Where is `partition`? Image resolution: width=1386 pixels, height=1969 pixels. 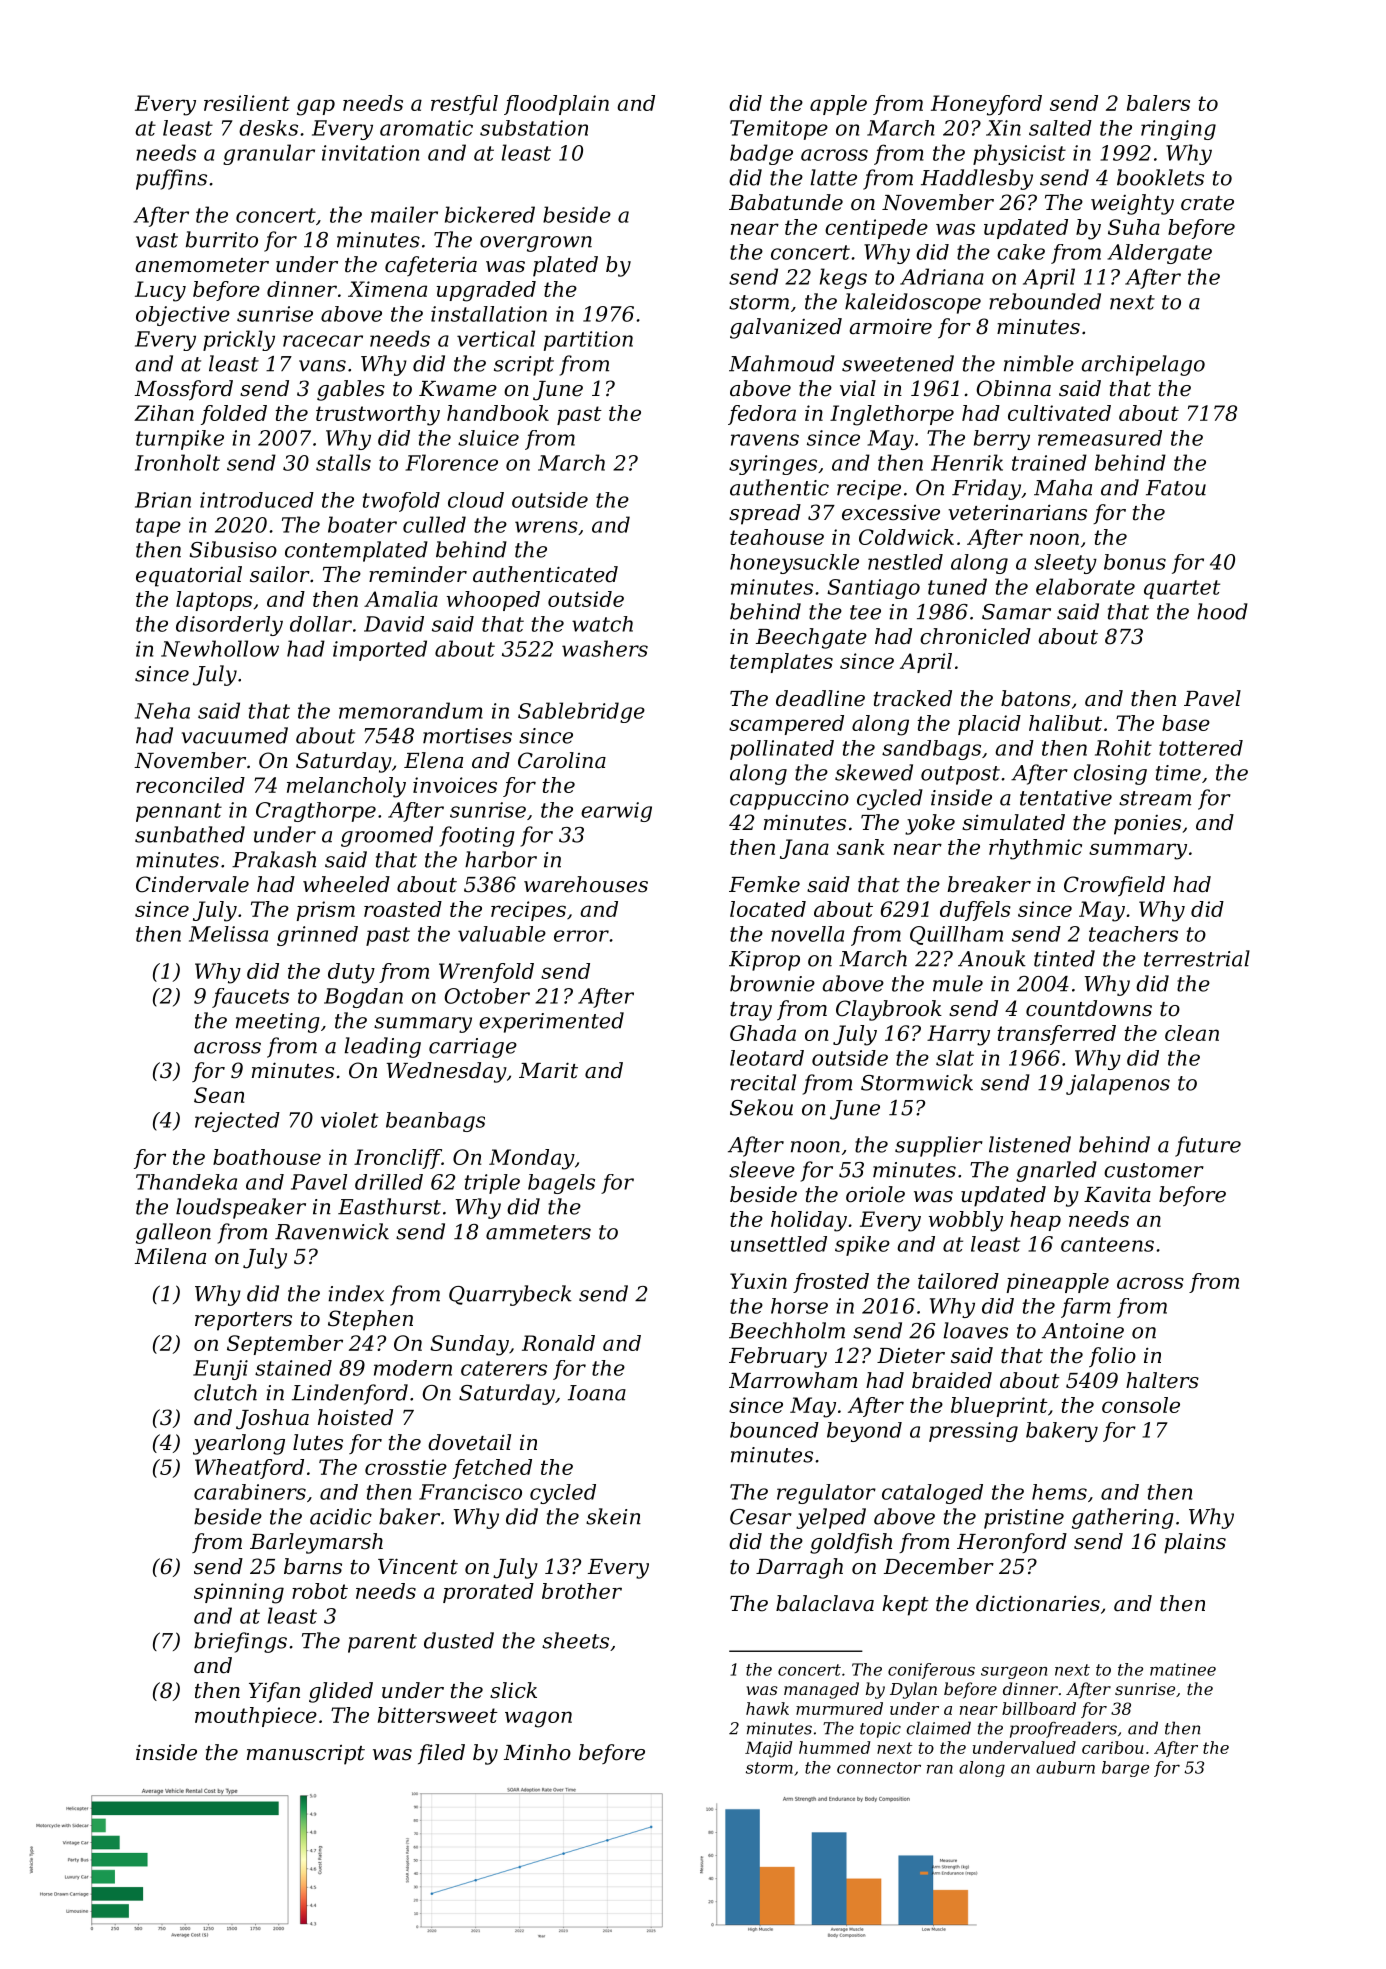
partition is located at coordinates (588, 341).
